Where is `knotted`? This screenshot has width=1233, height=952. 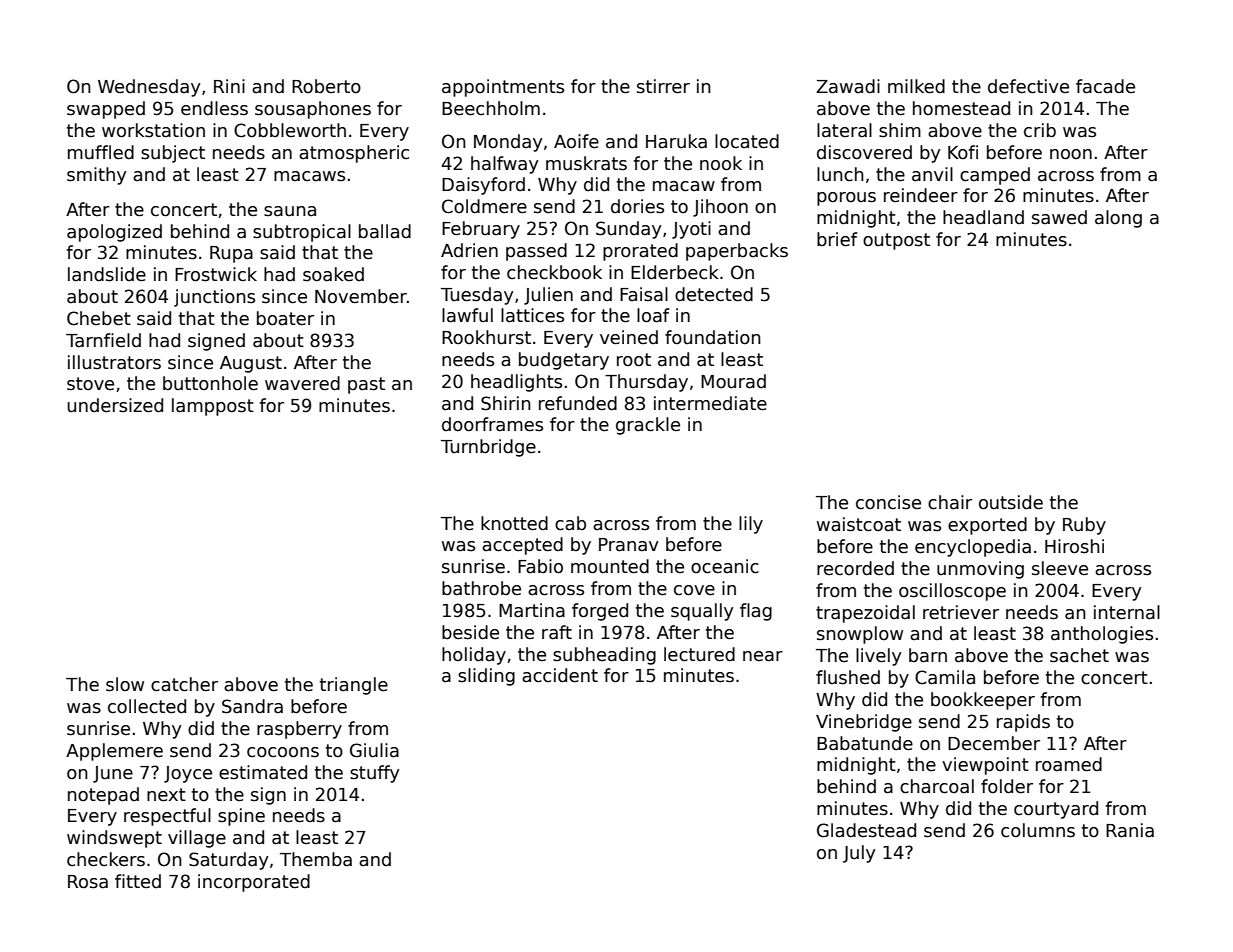
knotted is located at coordinates (514, 523).
